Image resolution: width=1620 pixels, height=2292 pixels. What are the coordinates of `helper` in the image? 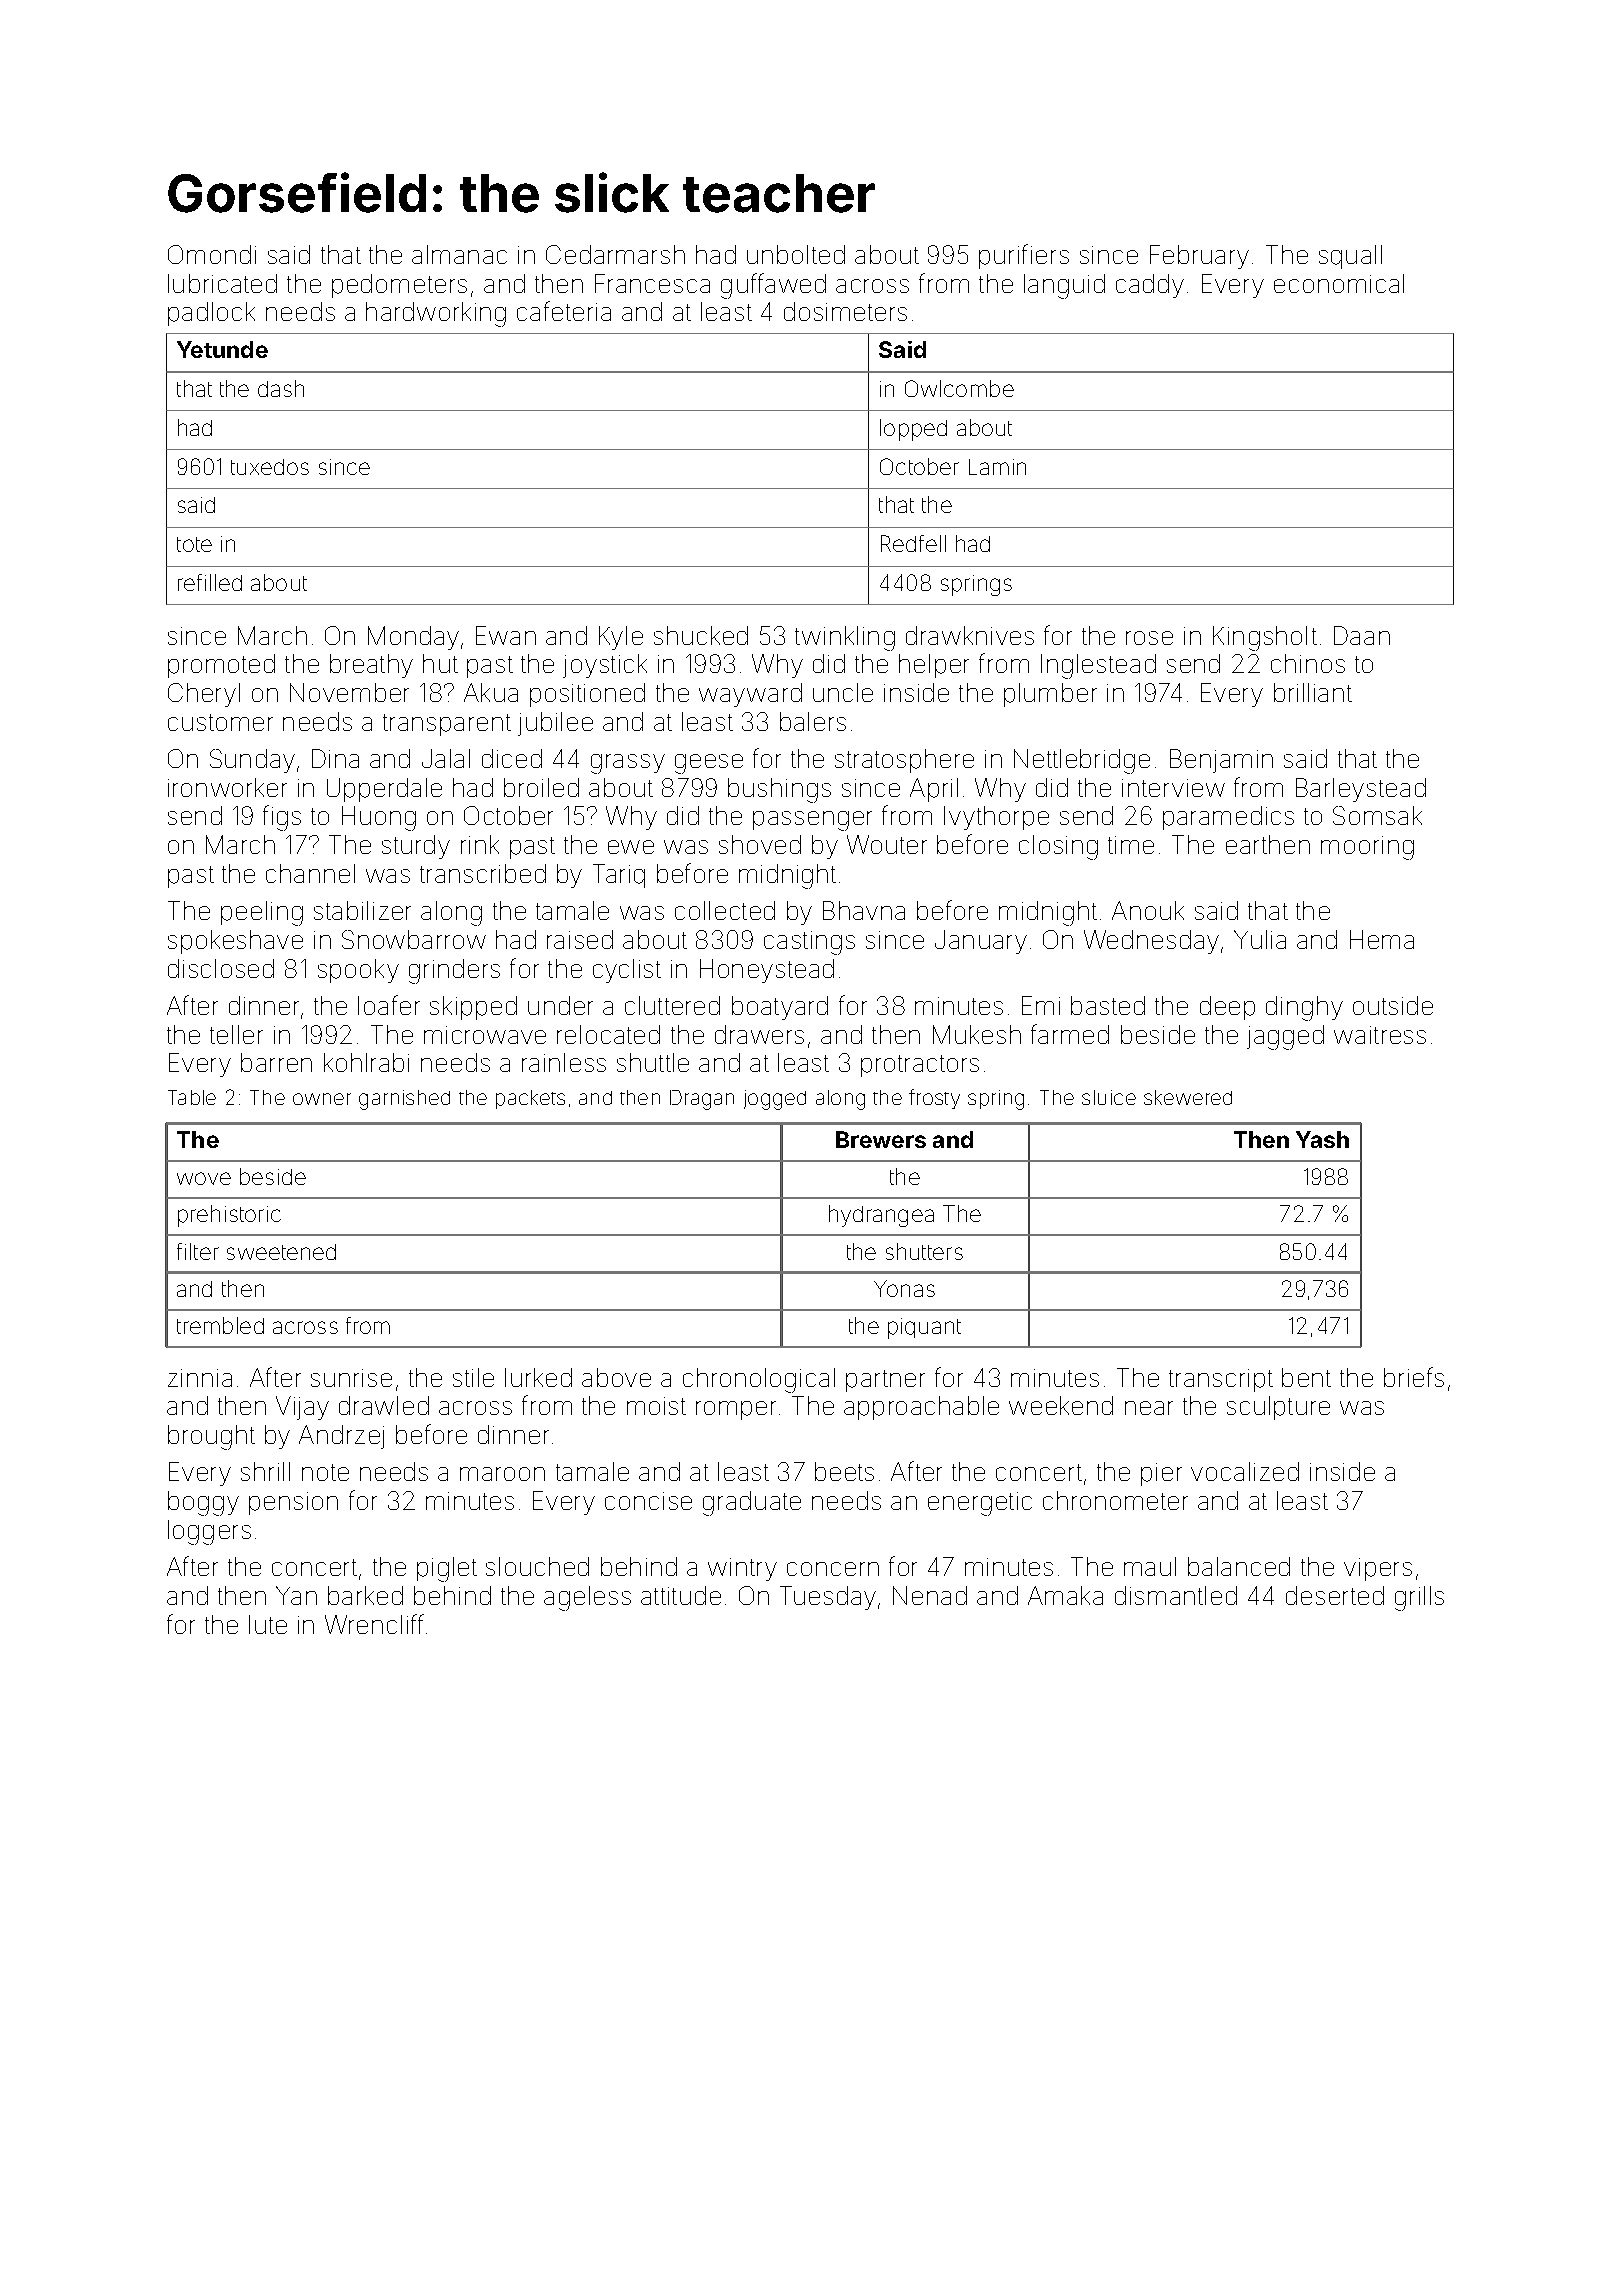 It's located at (934, 666).
